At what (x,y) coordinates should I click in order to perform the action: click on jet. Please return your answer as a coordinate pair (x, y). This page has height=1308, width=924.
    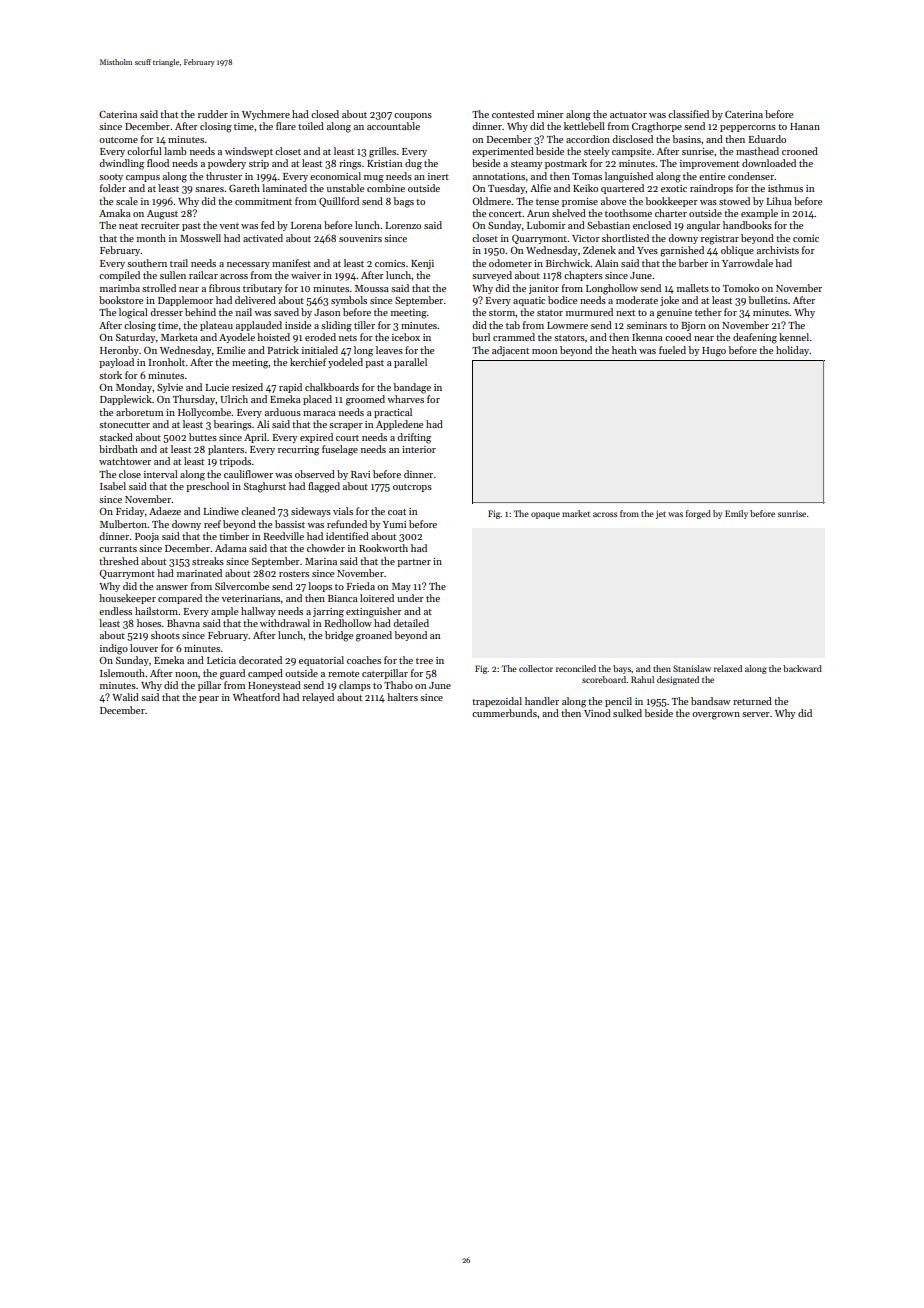
    Looking at the image, I should click on (661, 514).
